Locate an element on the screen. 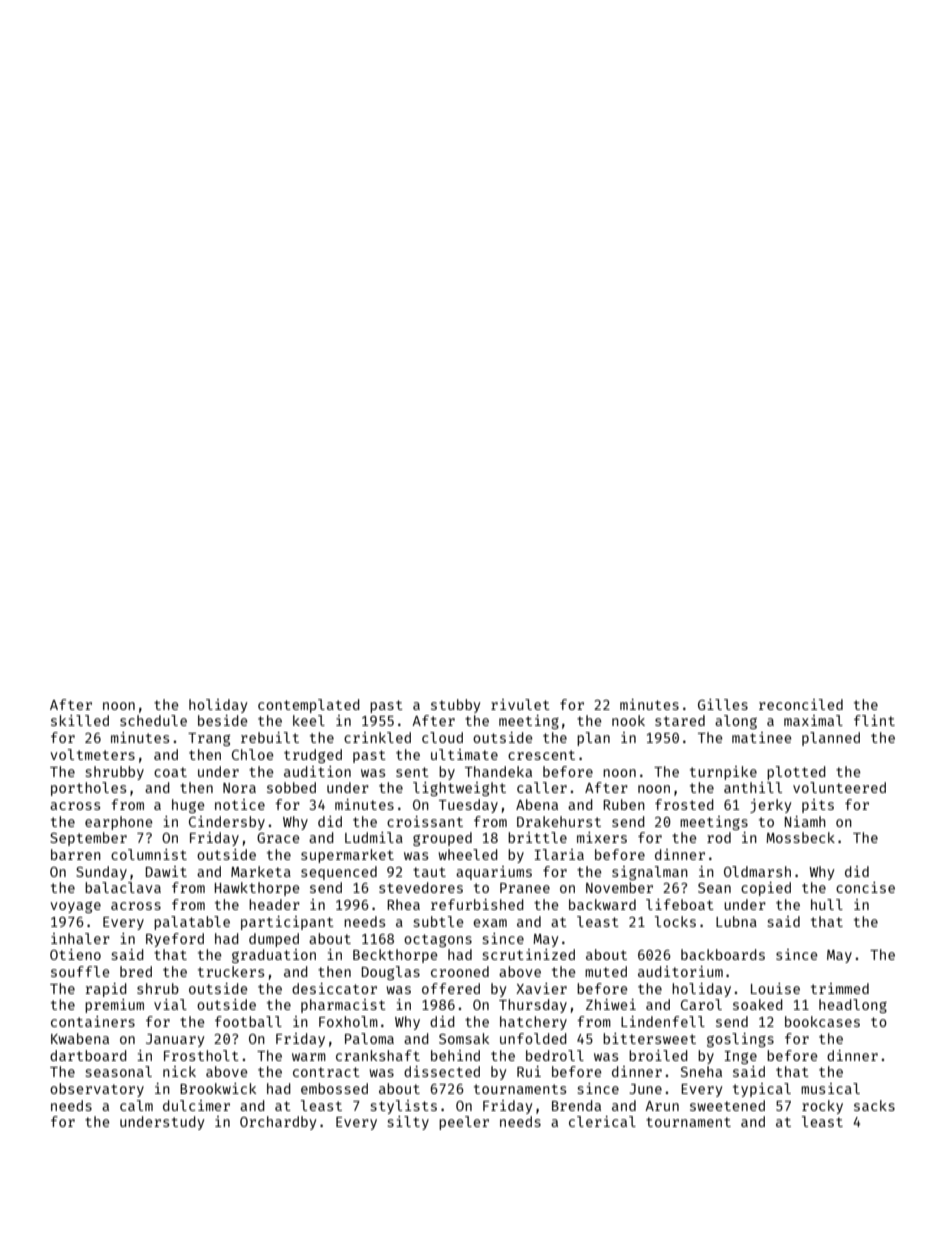  hull is located at coordinates (827, 904).
